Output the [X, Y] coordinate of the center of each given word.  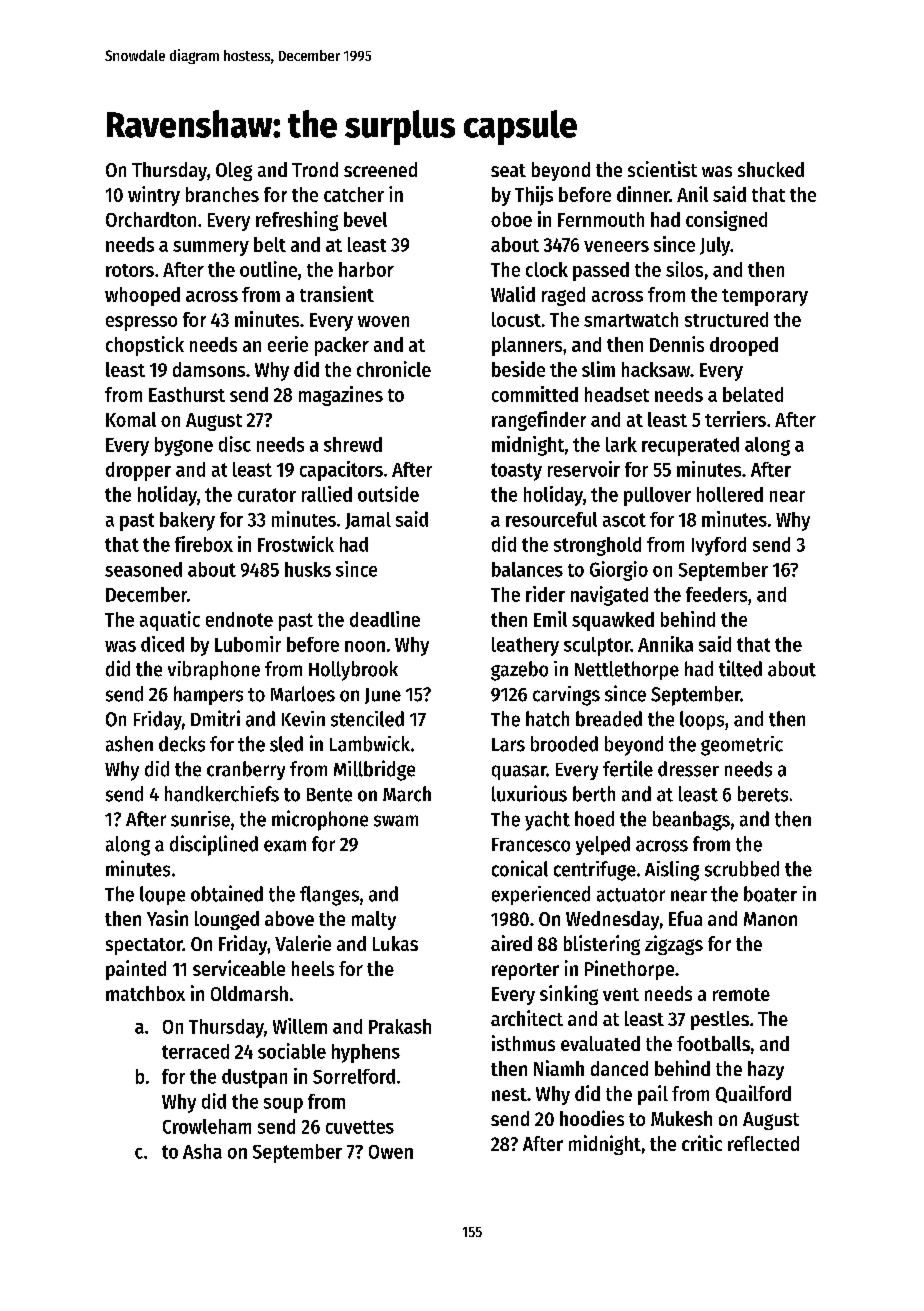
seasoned [143, 569]
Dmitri [215, 718]
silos [684, 269]
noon [365, 646]
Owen [391, 1152]
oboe [511, 219]
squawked [613, 621]
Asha [202, 1151]
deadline [385, 619]
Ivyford [719, 546]
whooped [142, 296]
